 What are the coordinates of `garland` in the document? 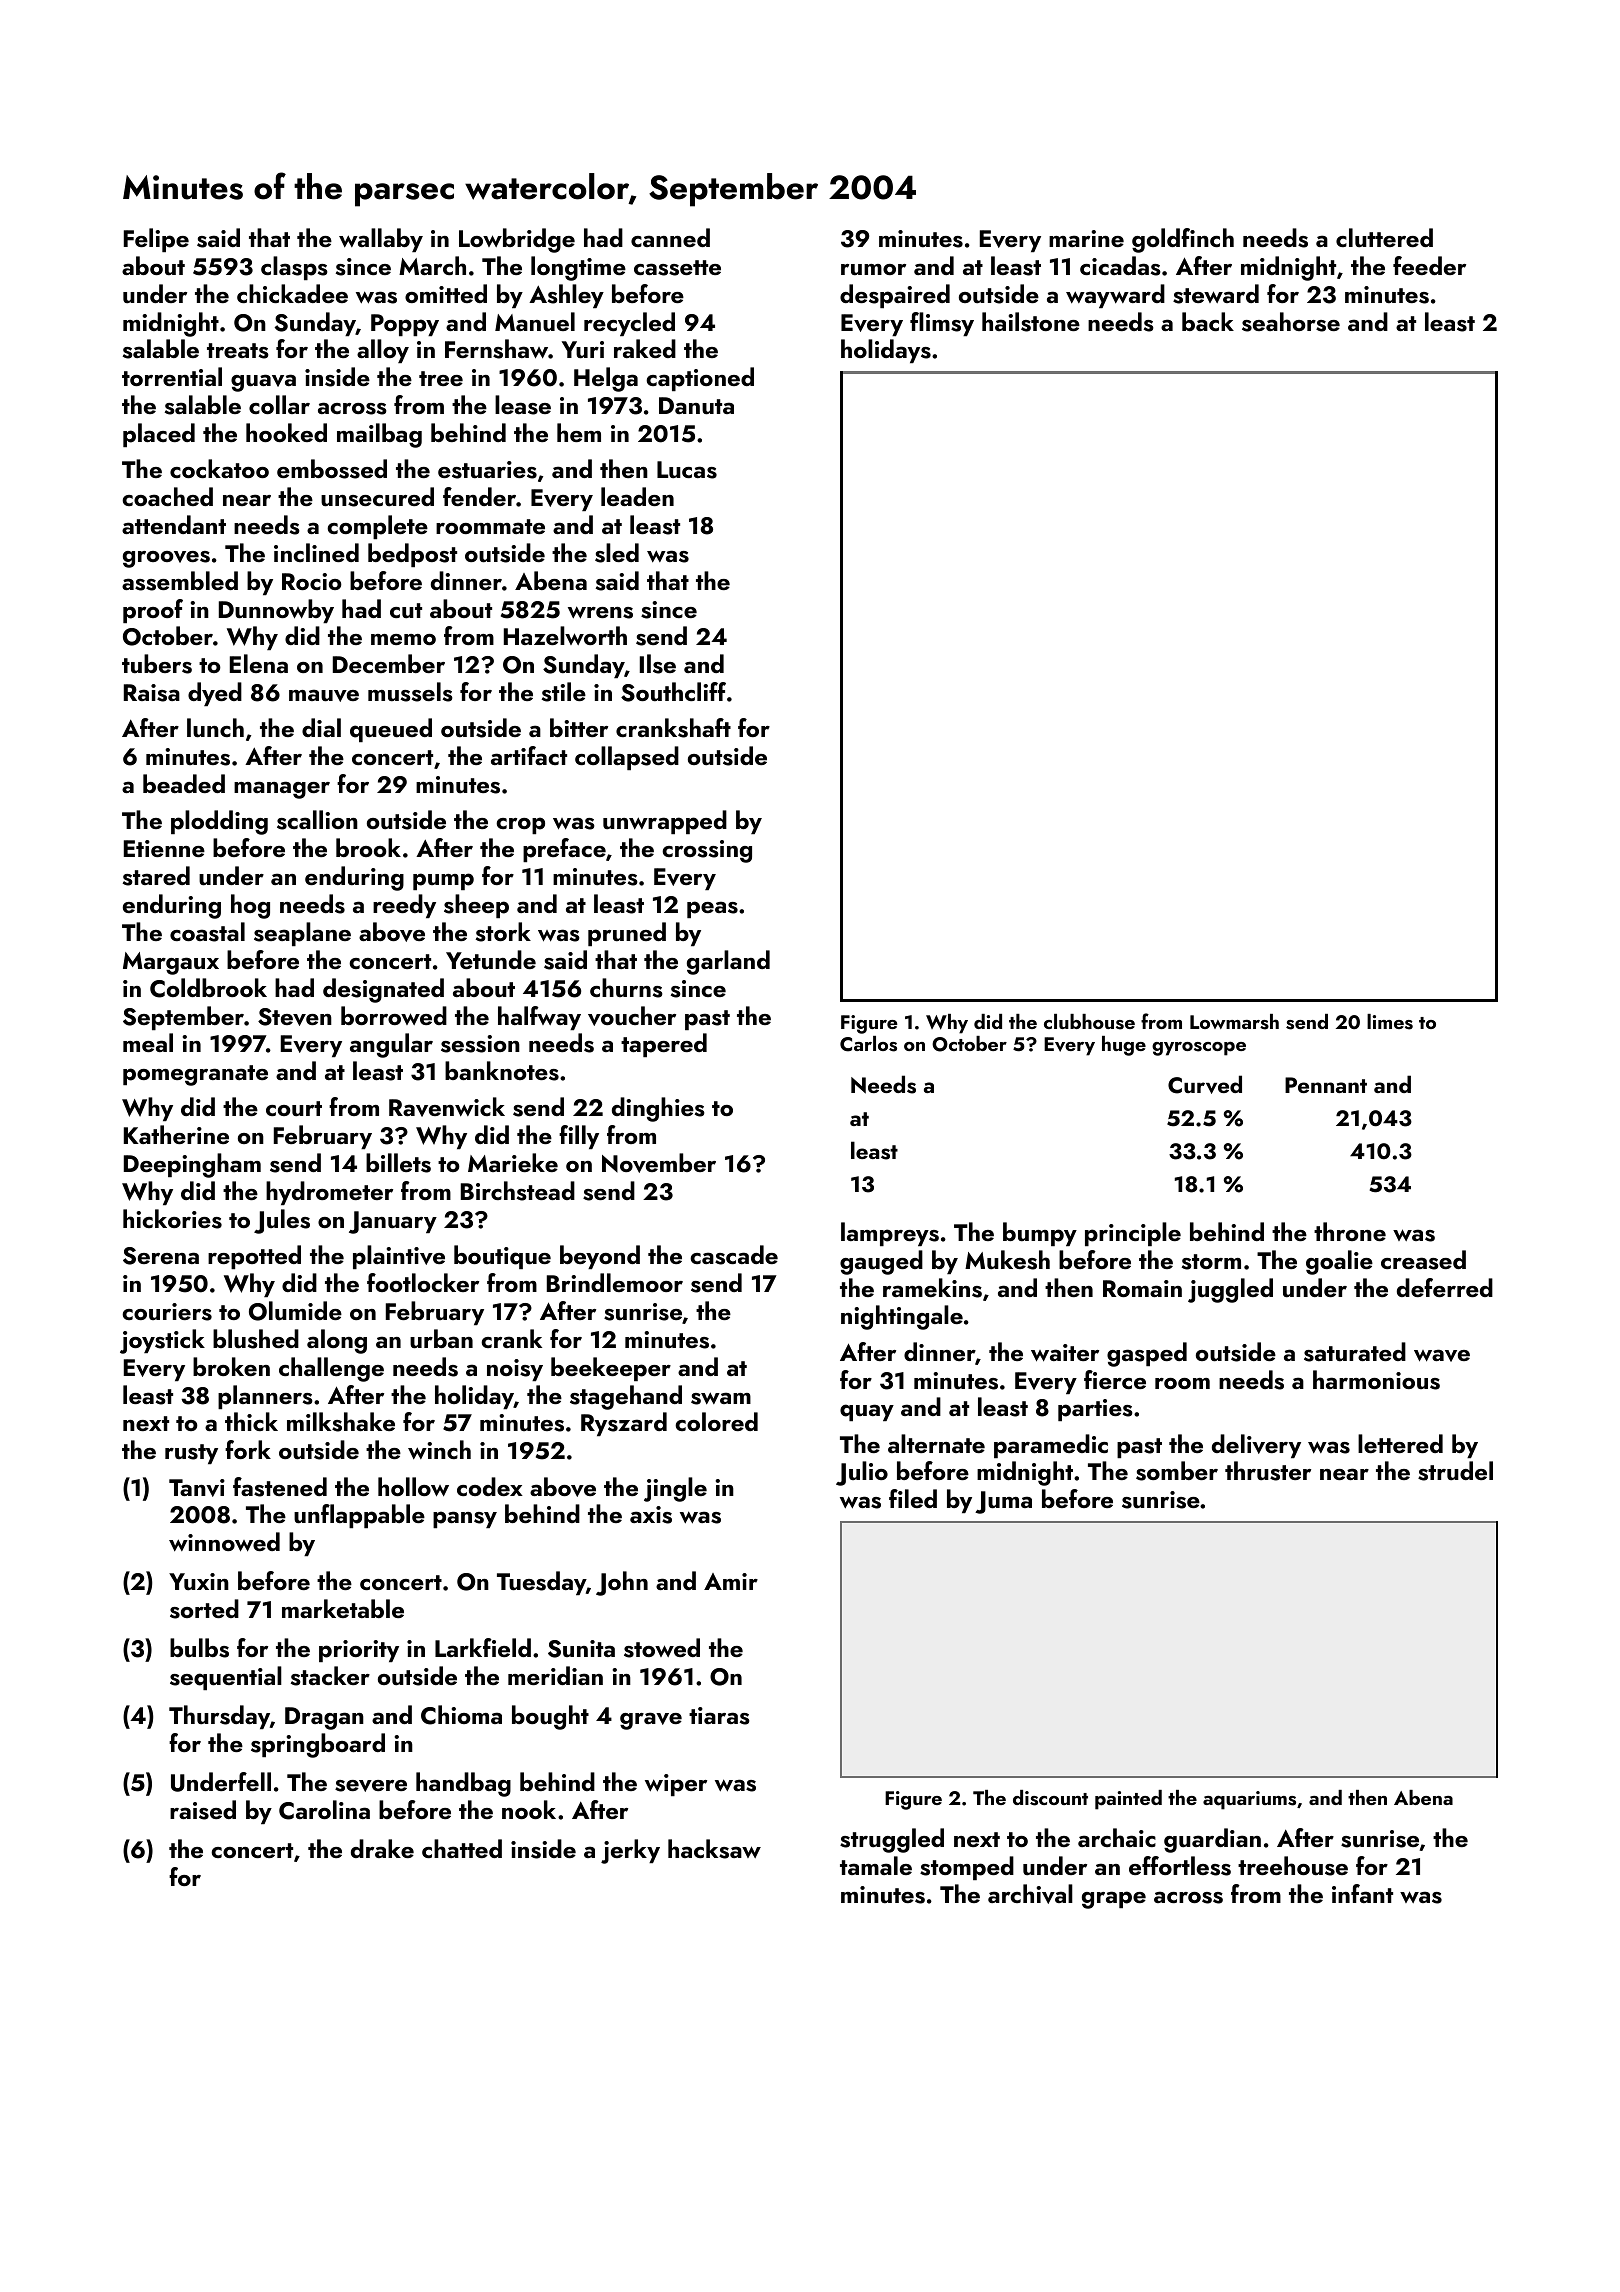 It's located at (728, 962).
